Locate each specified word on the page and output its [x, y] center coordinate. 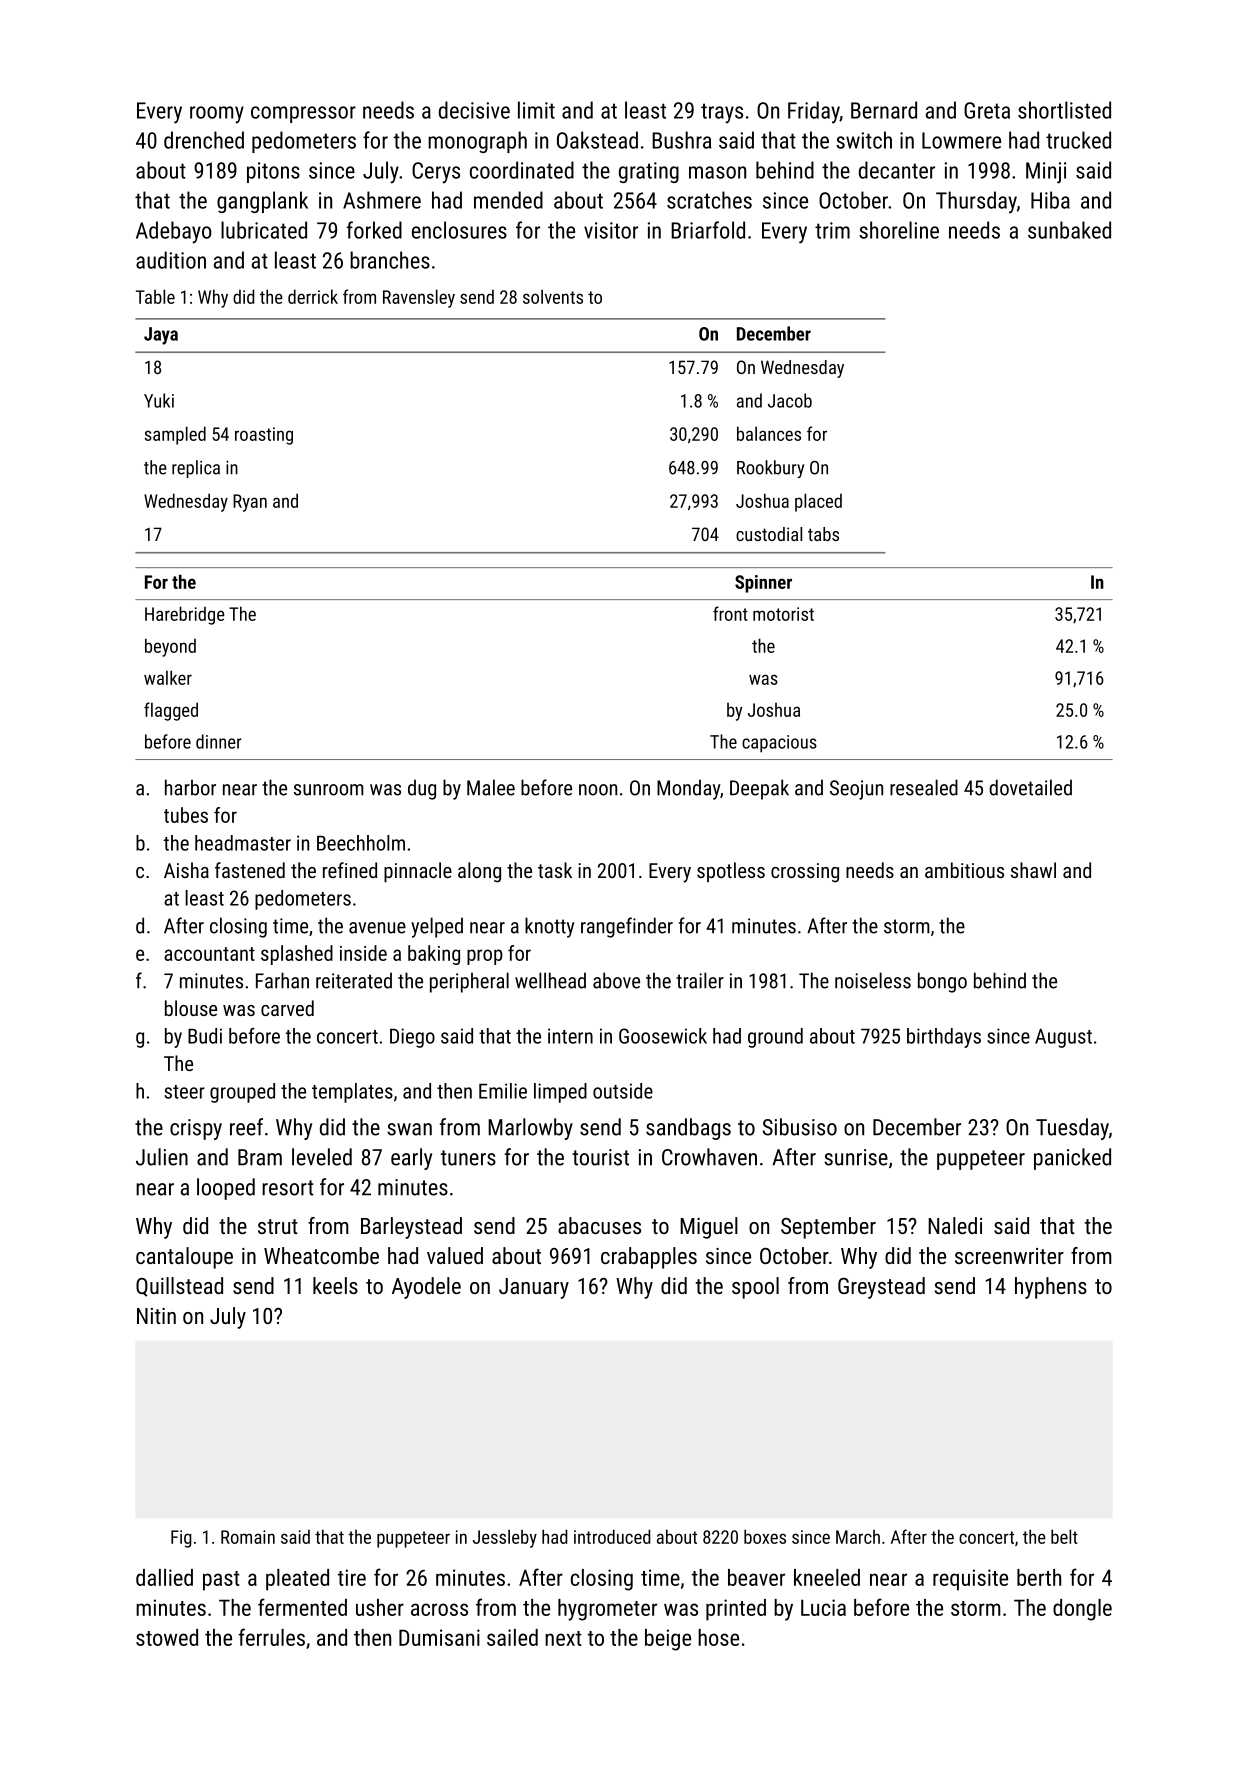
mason [717, 172]
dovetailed [1030, 787]
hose [718, 1637]
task [555, 870]
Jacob [790, 400]
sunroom [329, 790]
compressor [303, 114]
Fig [181, 1539]
